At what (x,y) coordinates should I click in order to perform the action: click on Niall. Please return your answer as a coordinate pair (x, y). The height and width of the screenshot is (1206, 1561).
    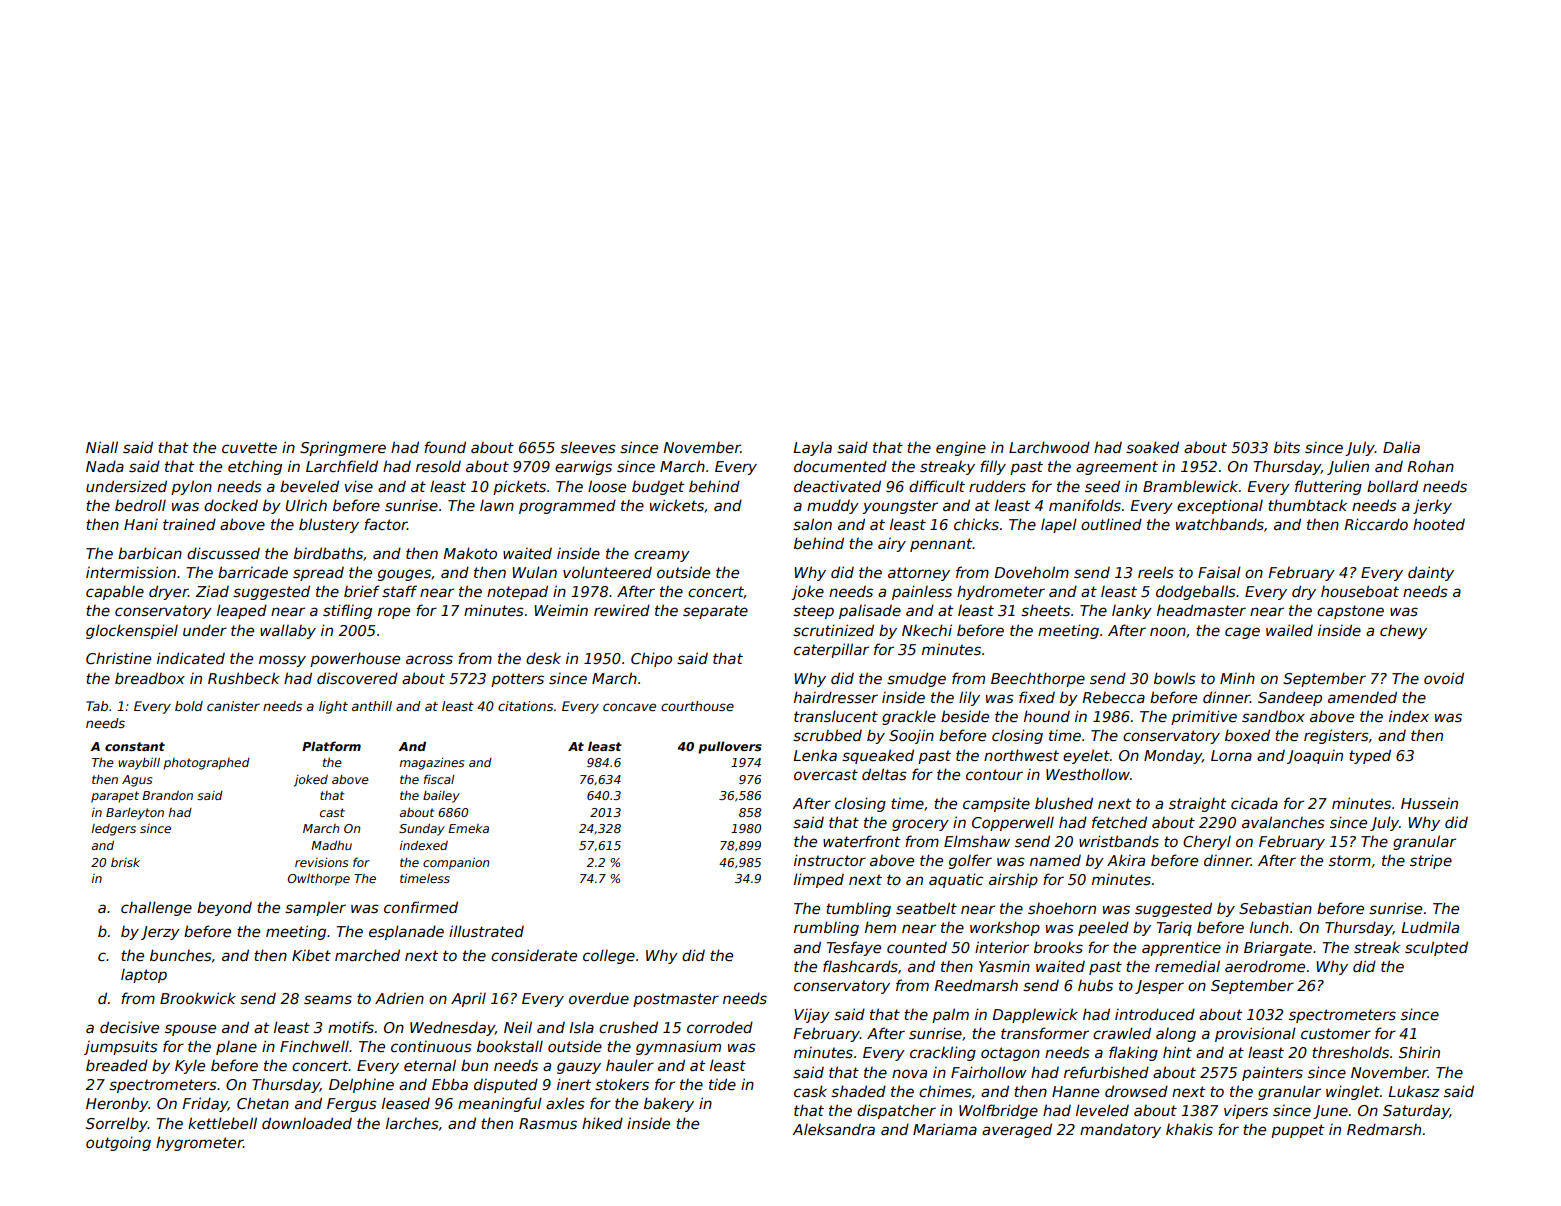
    Looking at the image, I should click on (102, 447).
